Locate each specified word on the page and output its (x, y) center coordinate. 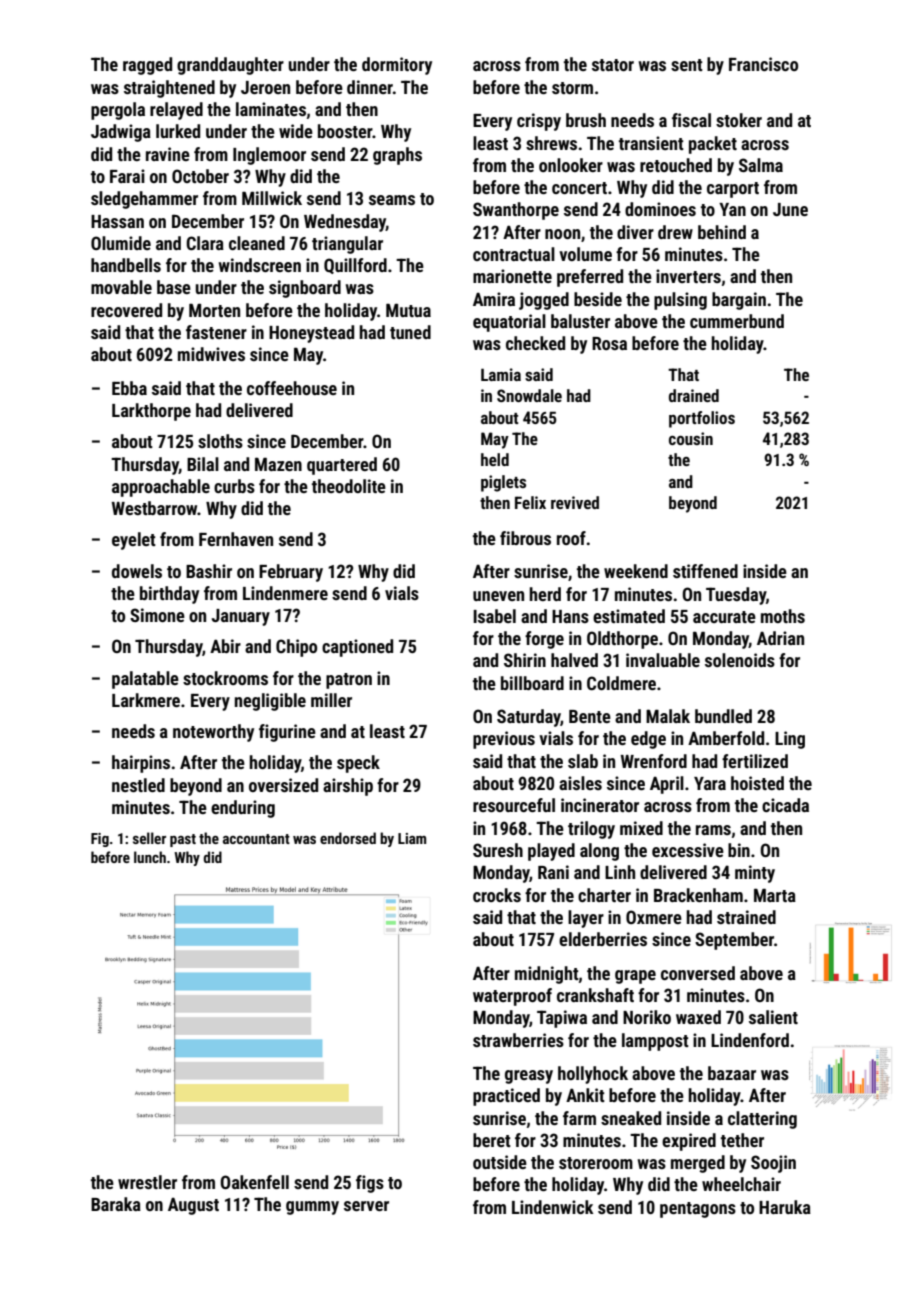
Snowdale (529, 395)
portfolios (702, 419)
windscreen (260, 265)
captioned (357, 648)
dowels (137, 571)
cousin (691, 438)
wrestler (147, 1182)
